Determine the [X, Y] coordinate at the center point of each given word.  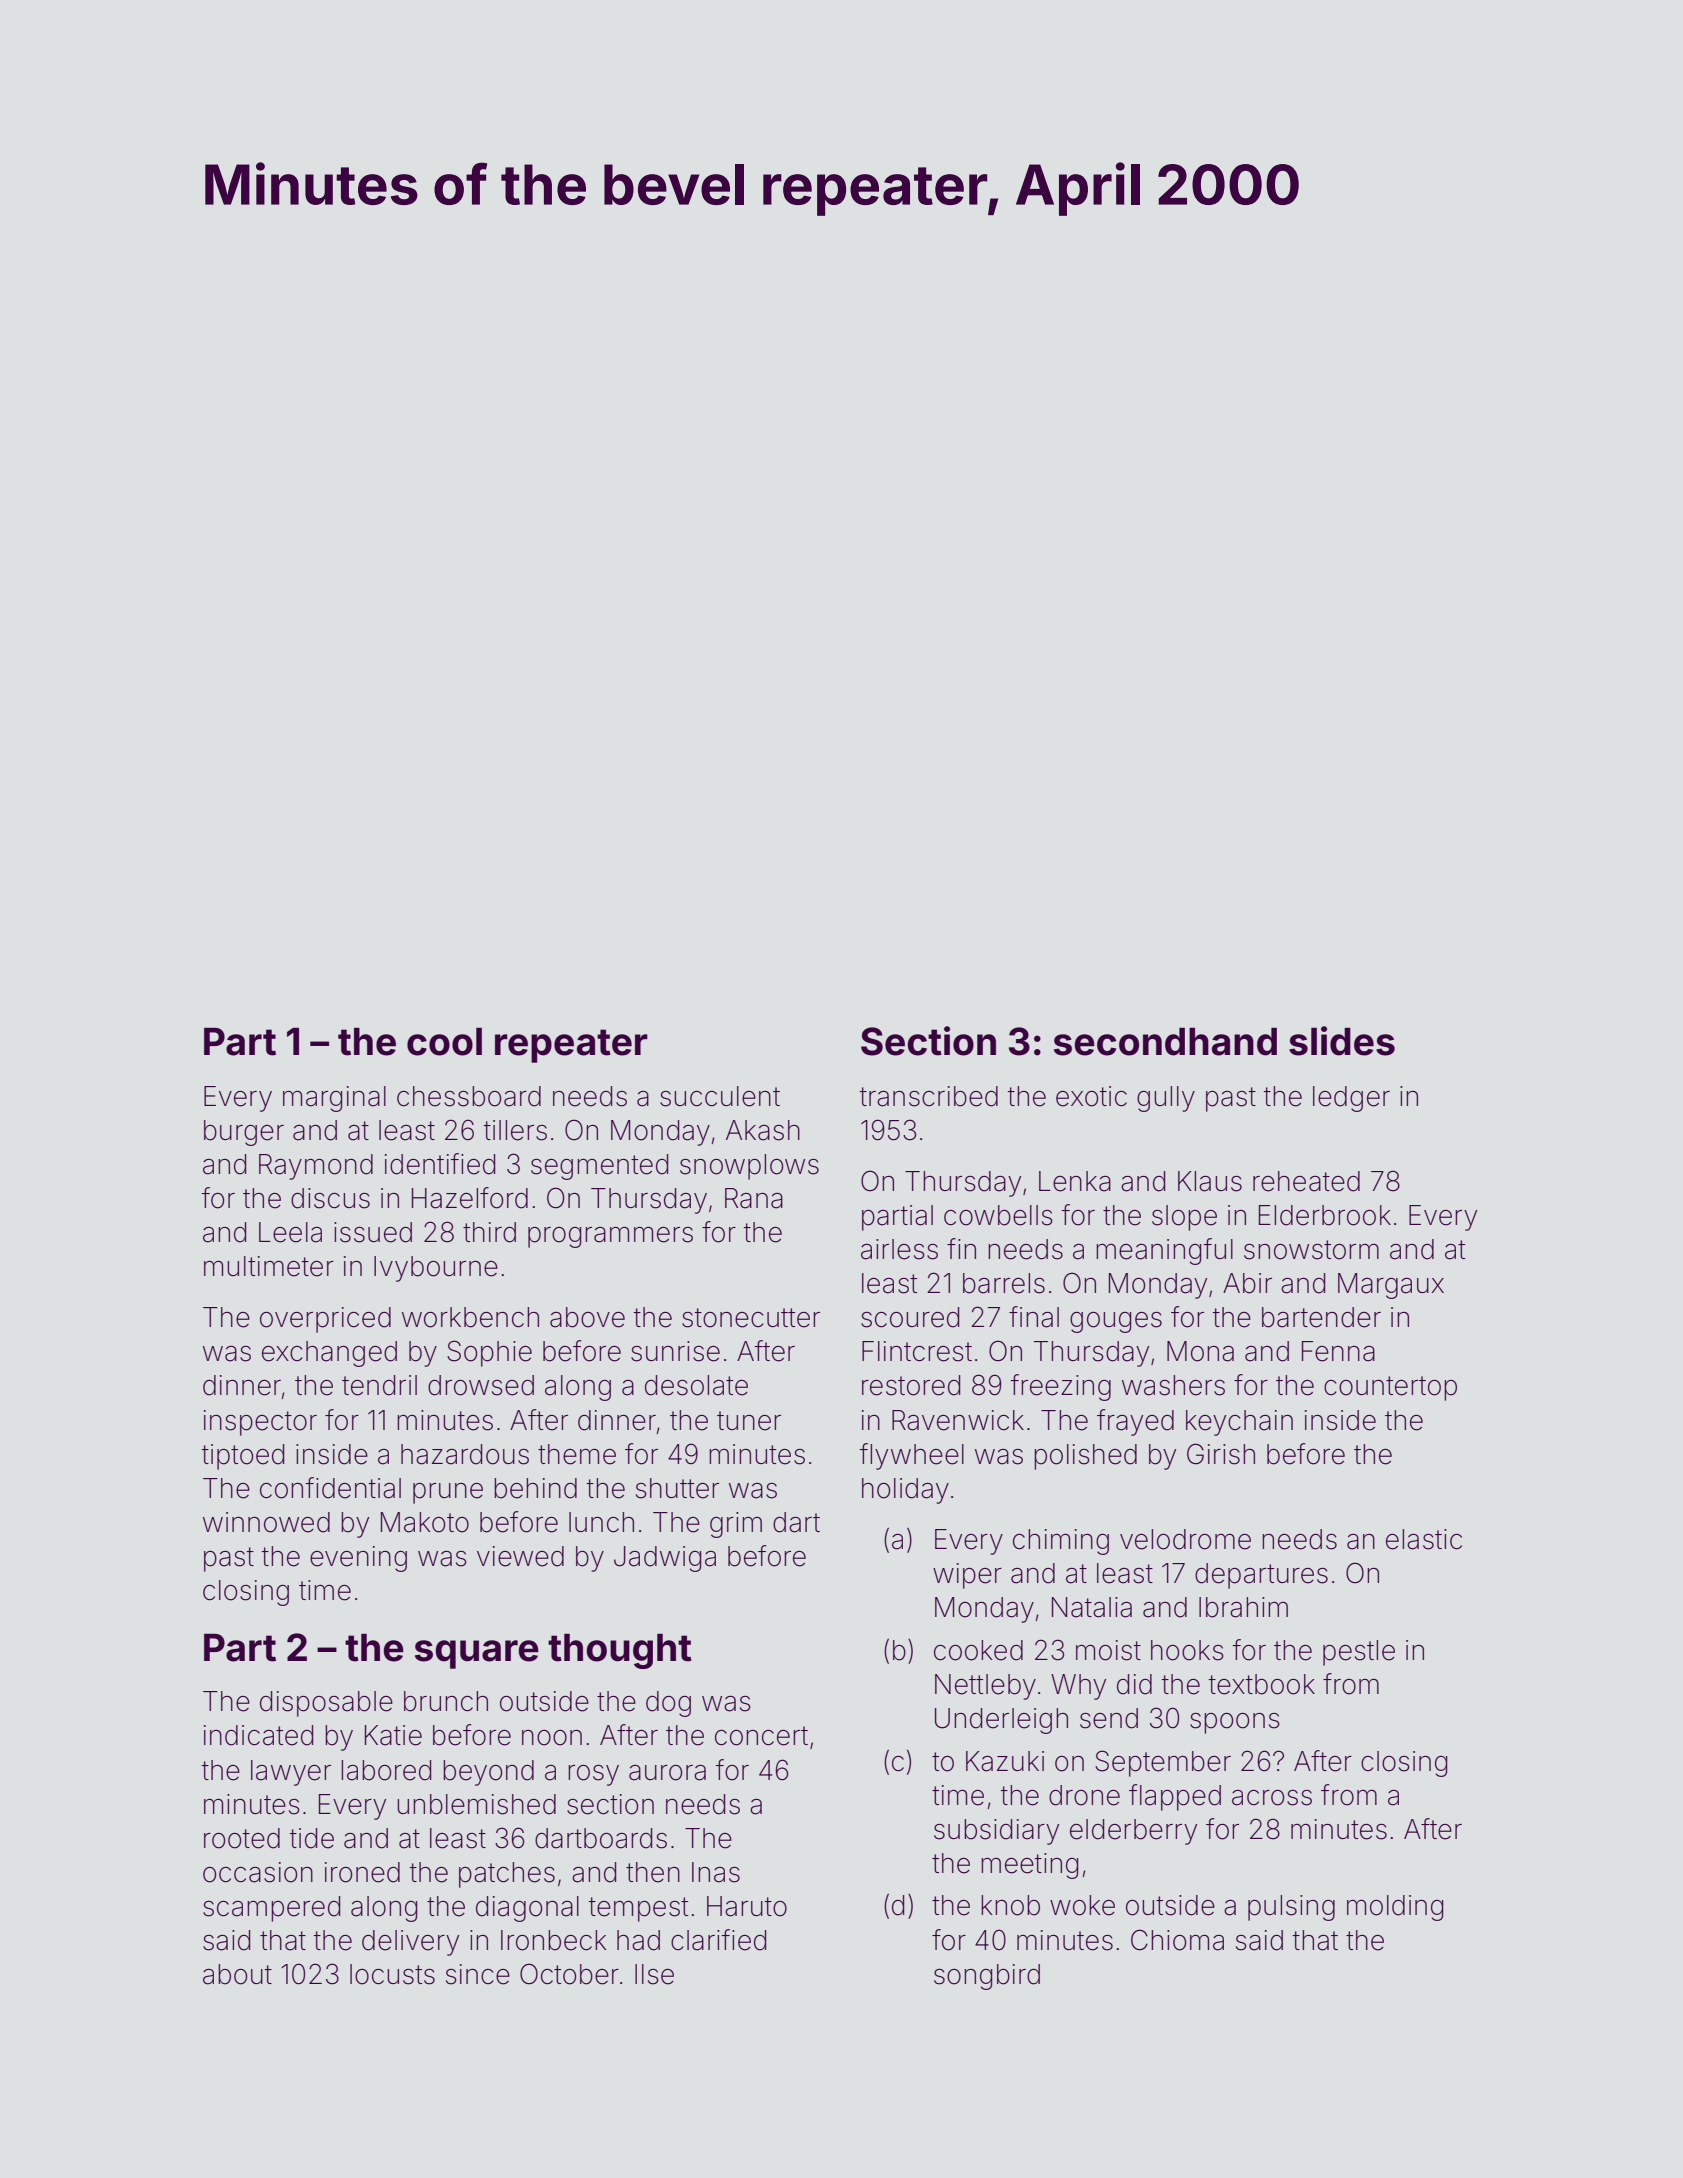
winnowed [266, 1522]
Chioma [1177, 1940]
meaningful [1164, 1251]
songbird [987, 1977]
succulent [720, 1096]
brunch [446, 1701]
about [237, 1974]
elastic [1424, 1539]
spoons [1235, 1723]
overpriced [325, 1320]
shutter [677, 1488]
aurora [667, 1773]
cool [444, 1042]
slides [1342, 1041]
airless [899, 1249]
